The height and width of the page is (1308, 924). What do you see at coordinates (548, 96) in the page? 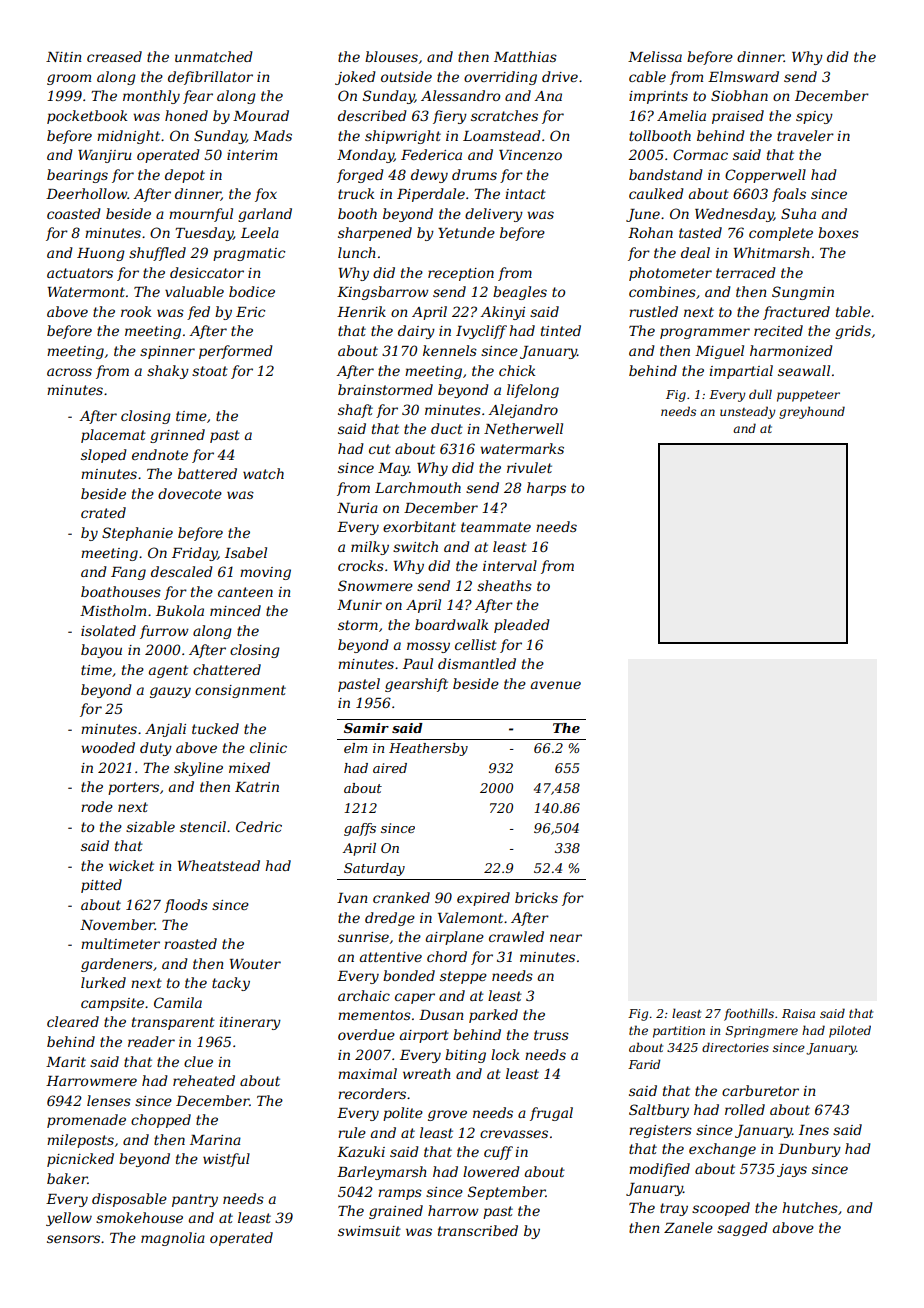
I see `Ana` at bounding box center [548, 96].
